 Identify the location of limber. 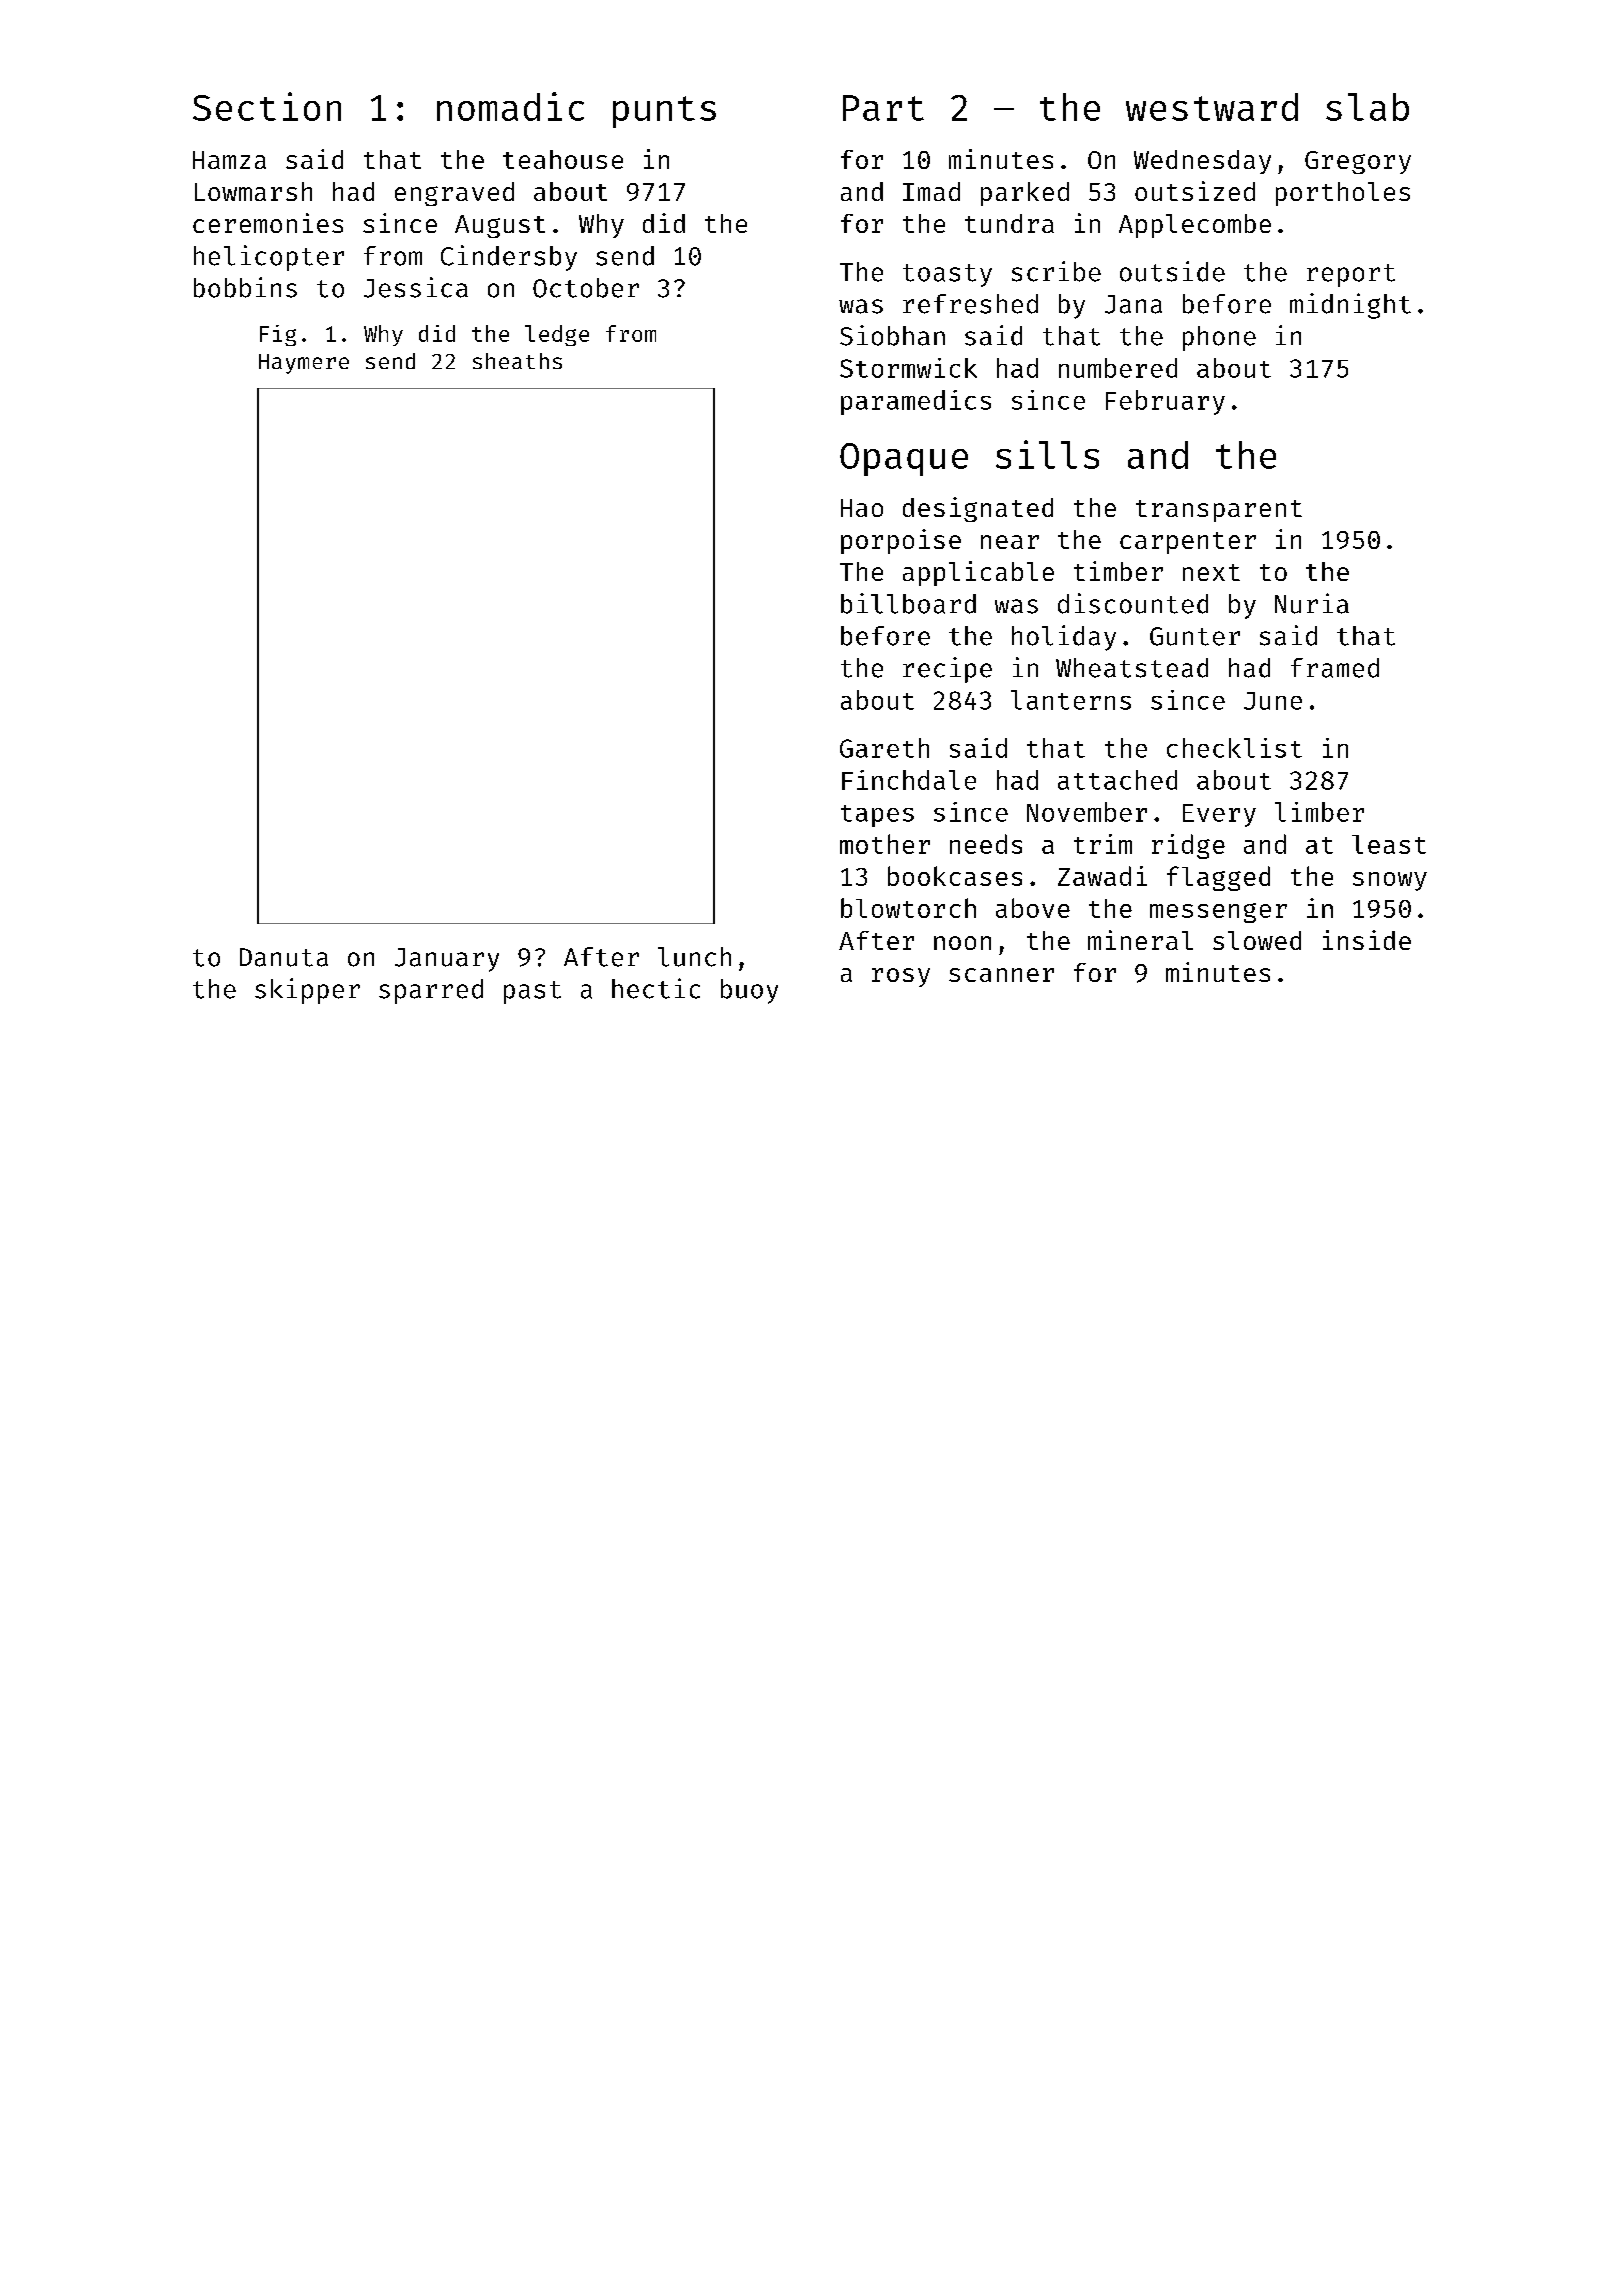
(1319, 812).
